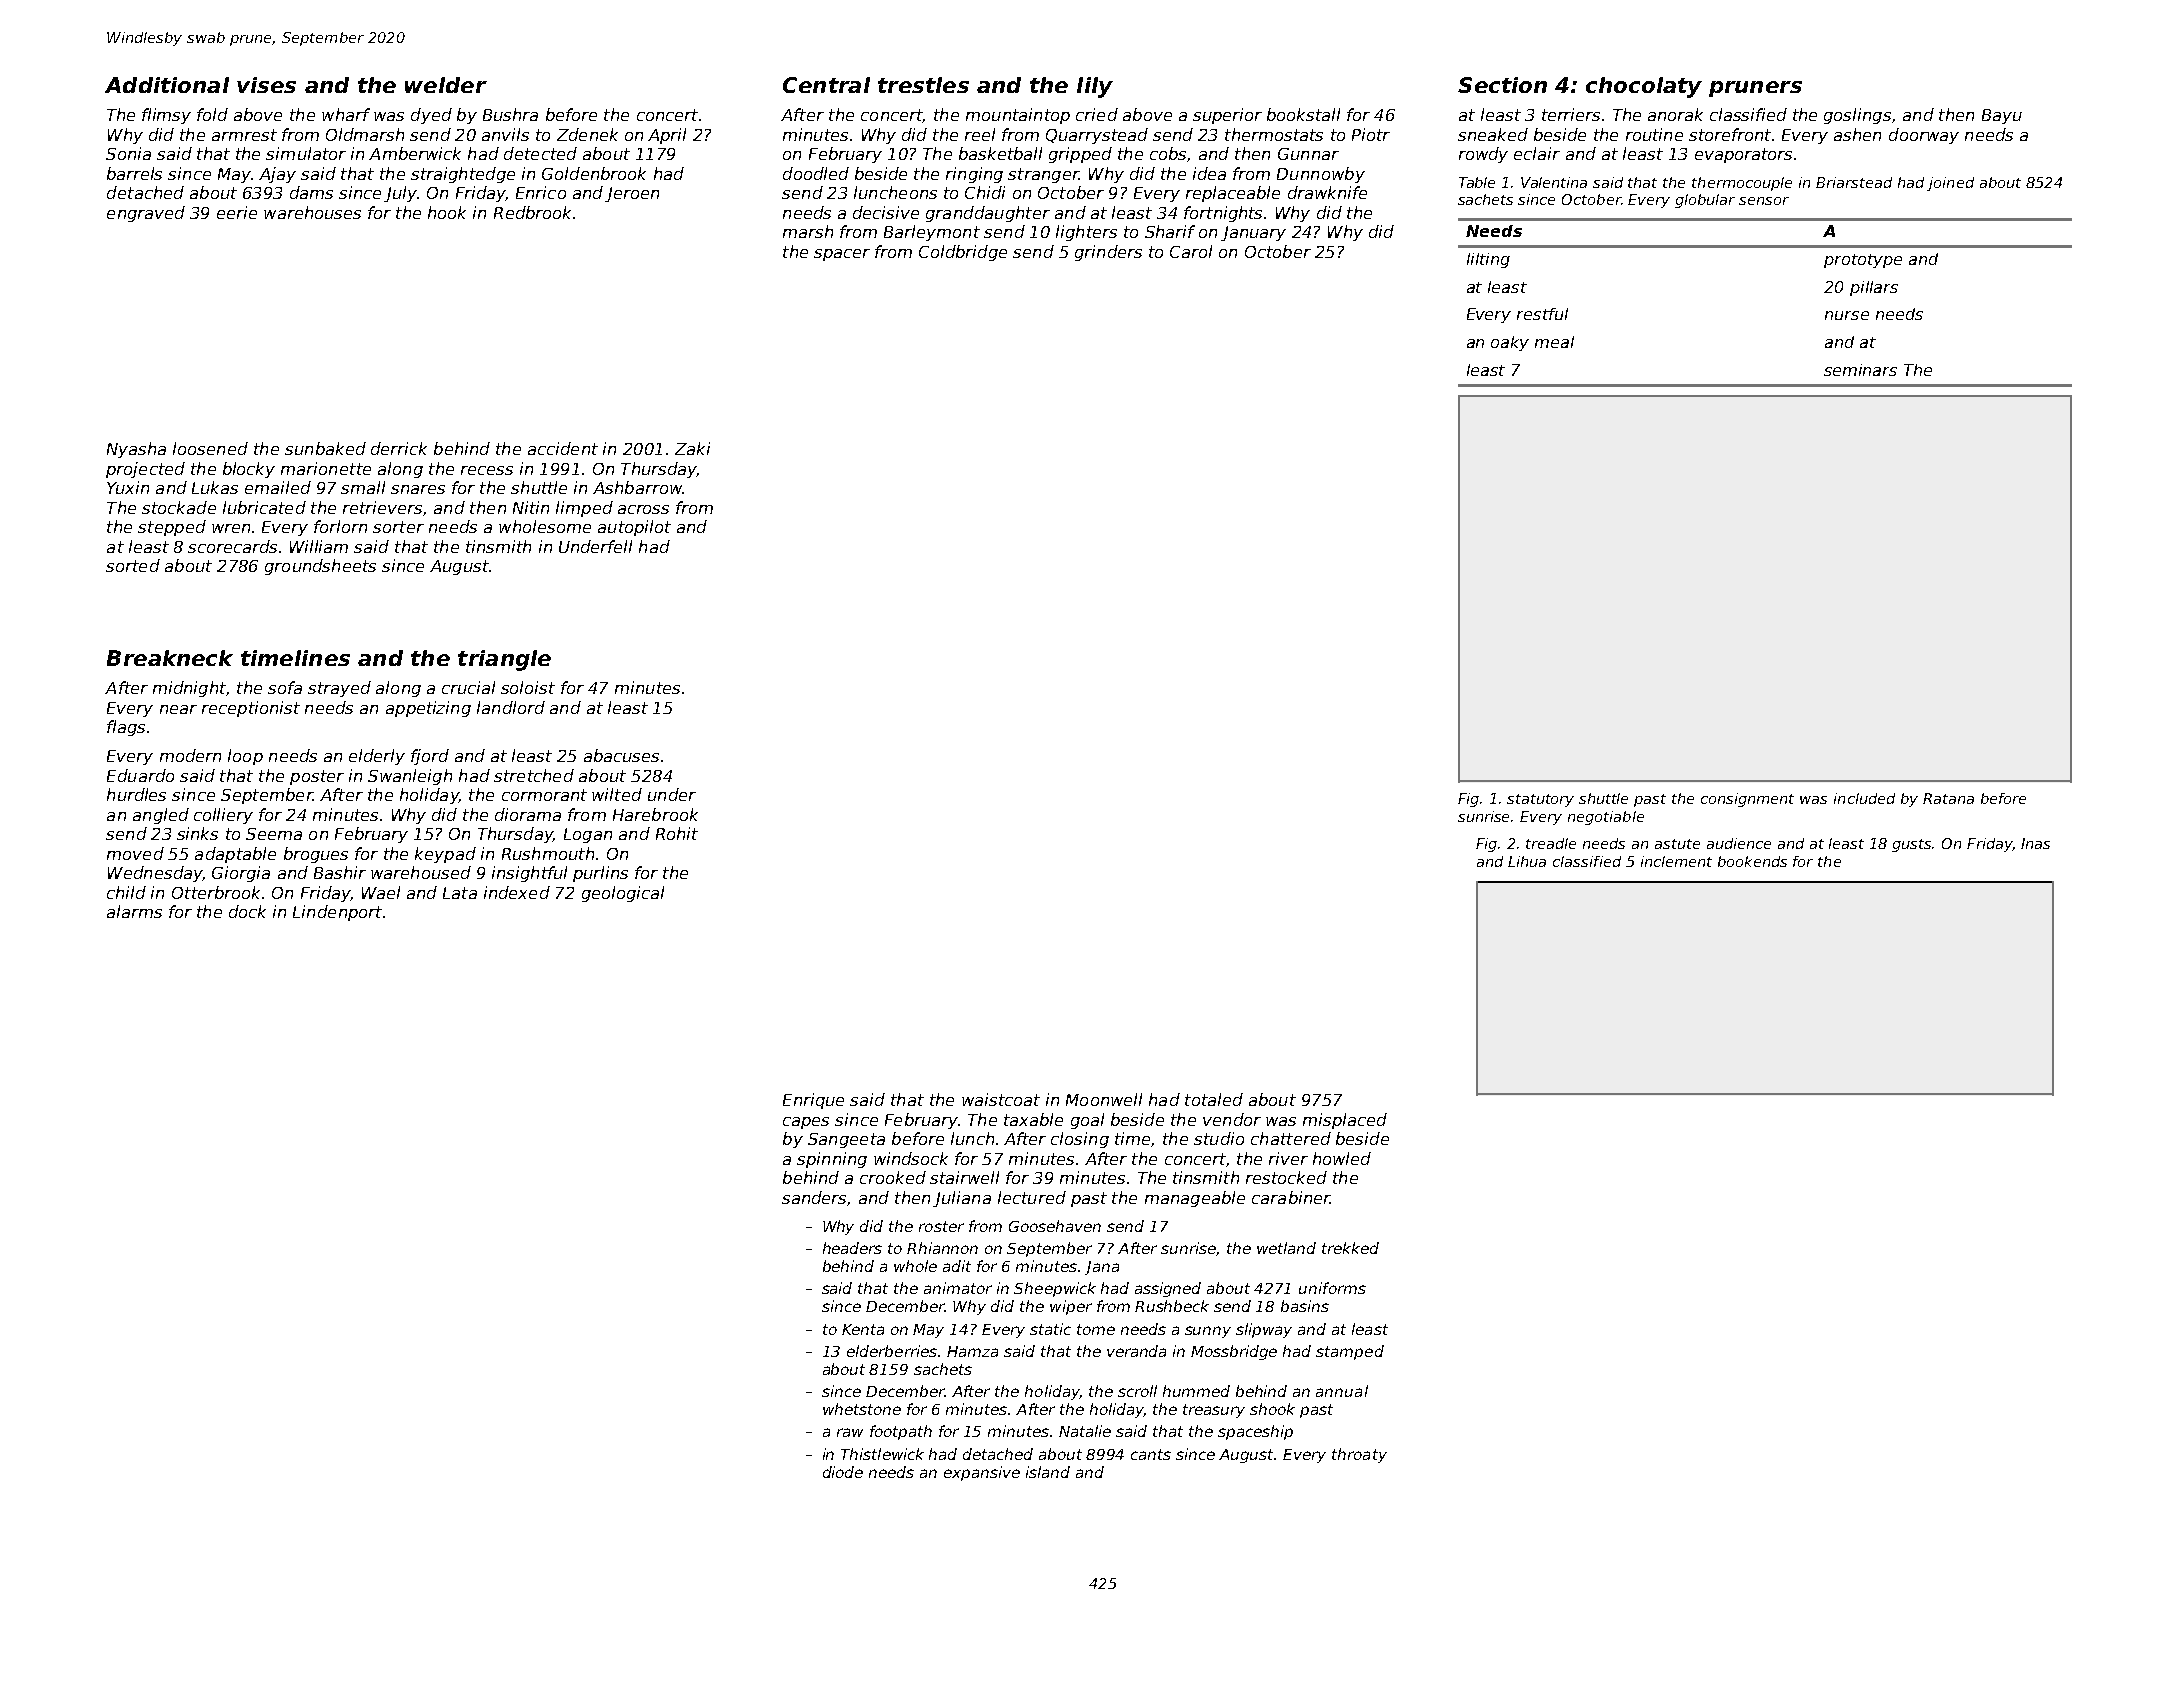  What do you see at coordinates (446, 85) in the screenshot?
I see `welder` at bounding box center [446, 85].
